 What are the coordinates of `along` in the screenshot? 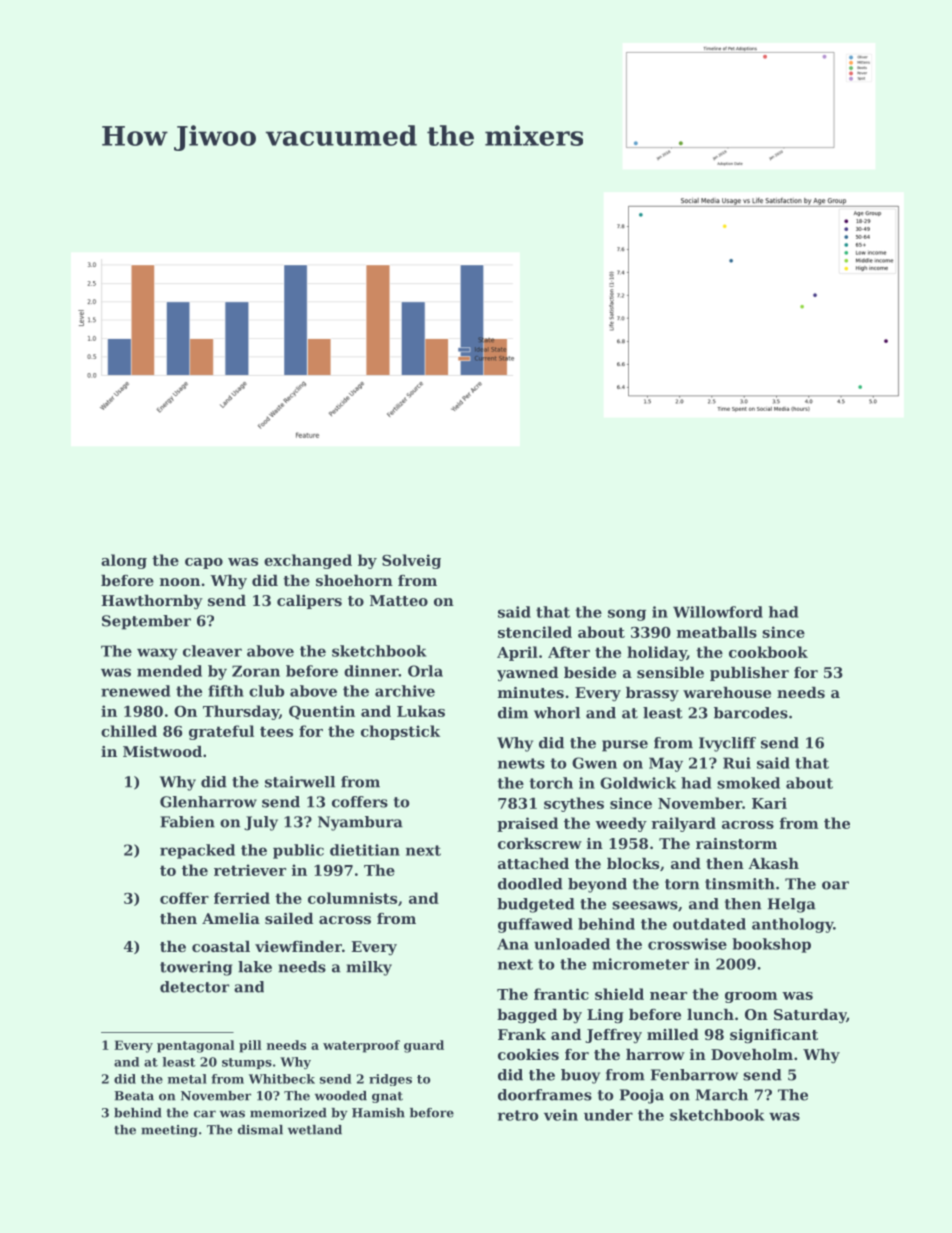 It's located at (124, 561).
